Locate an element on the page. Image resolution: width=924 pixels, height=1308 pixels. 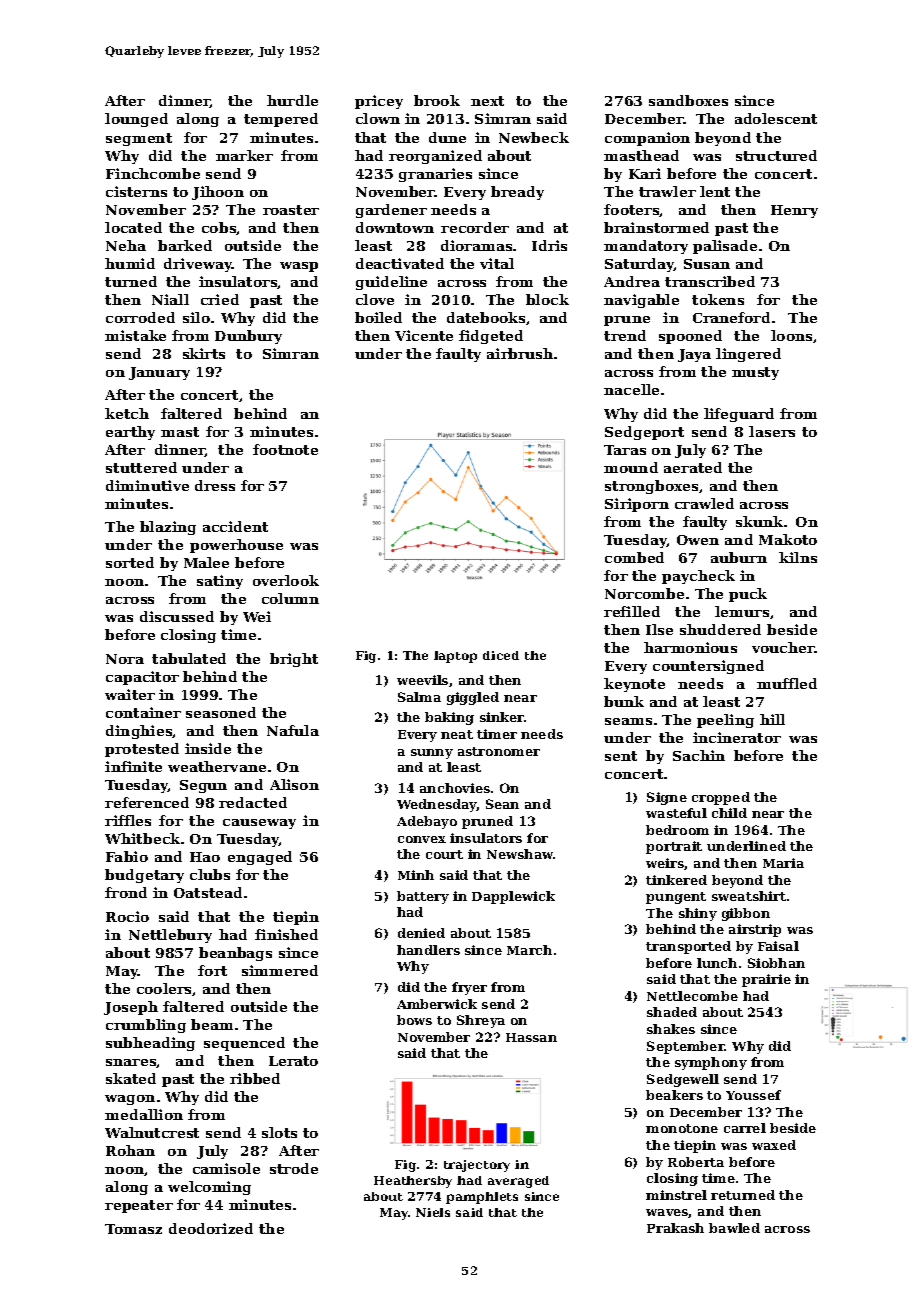
neat is located at coordinates (457, 734).
